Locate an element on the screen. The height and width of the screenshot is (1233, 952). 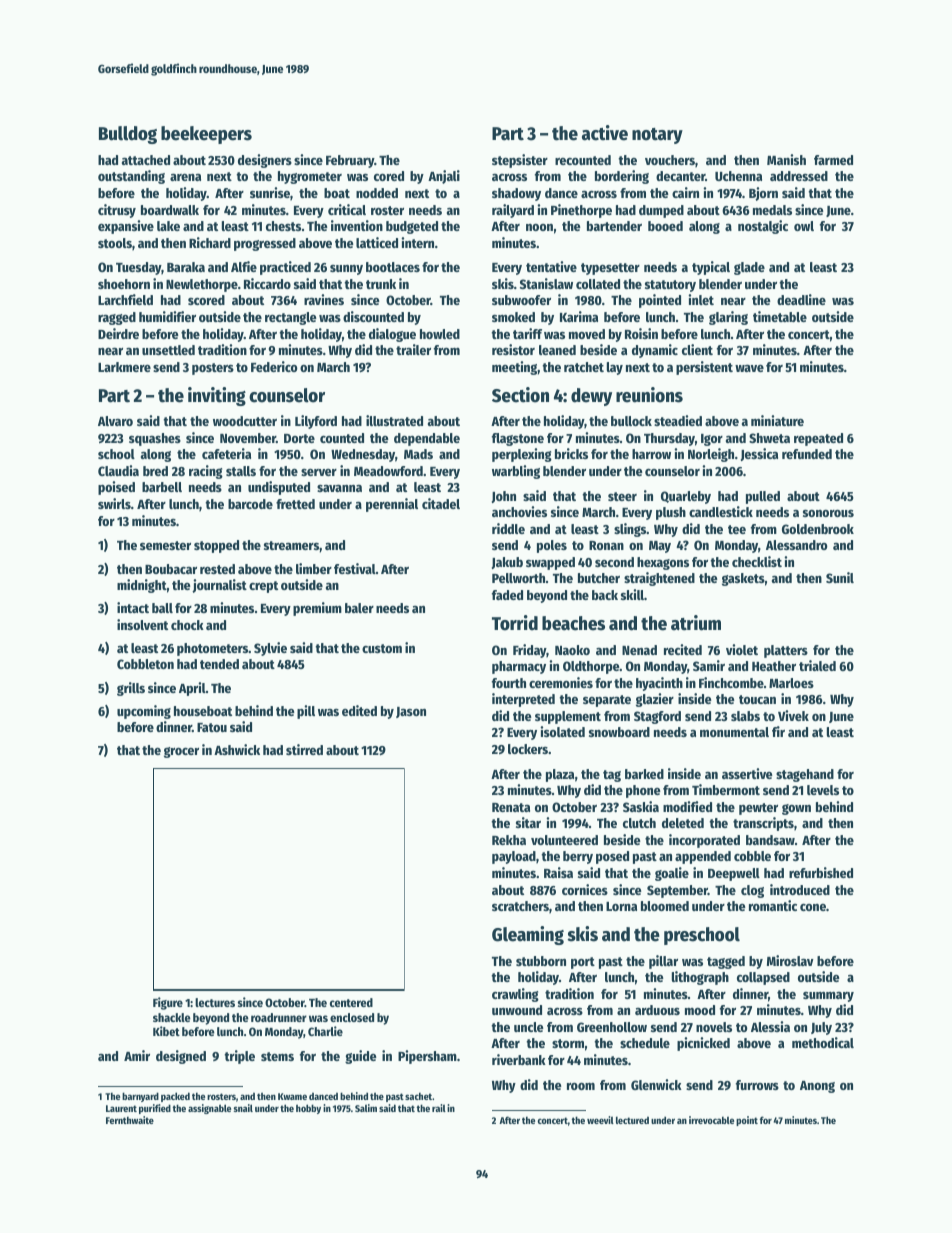
Section is located at coordinates (520, 395).
